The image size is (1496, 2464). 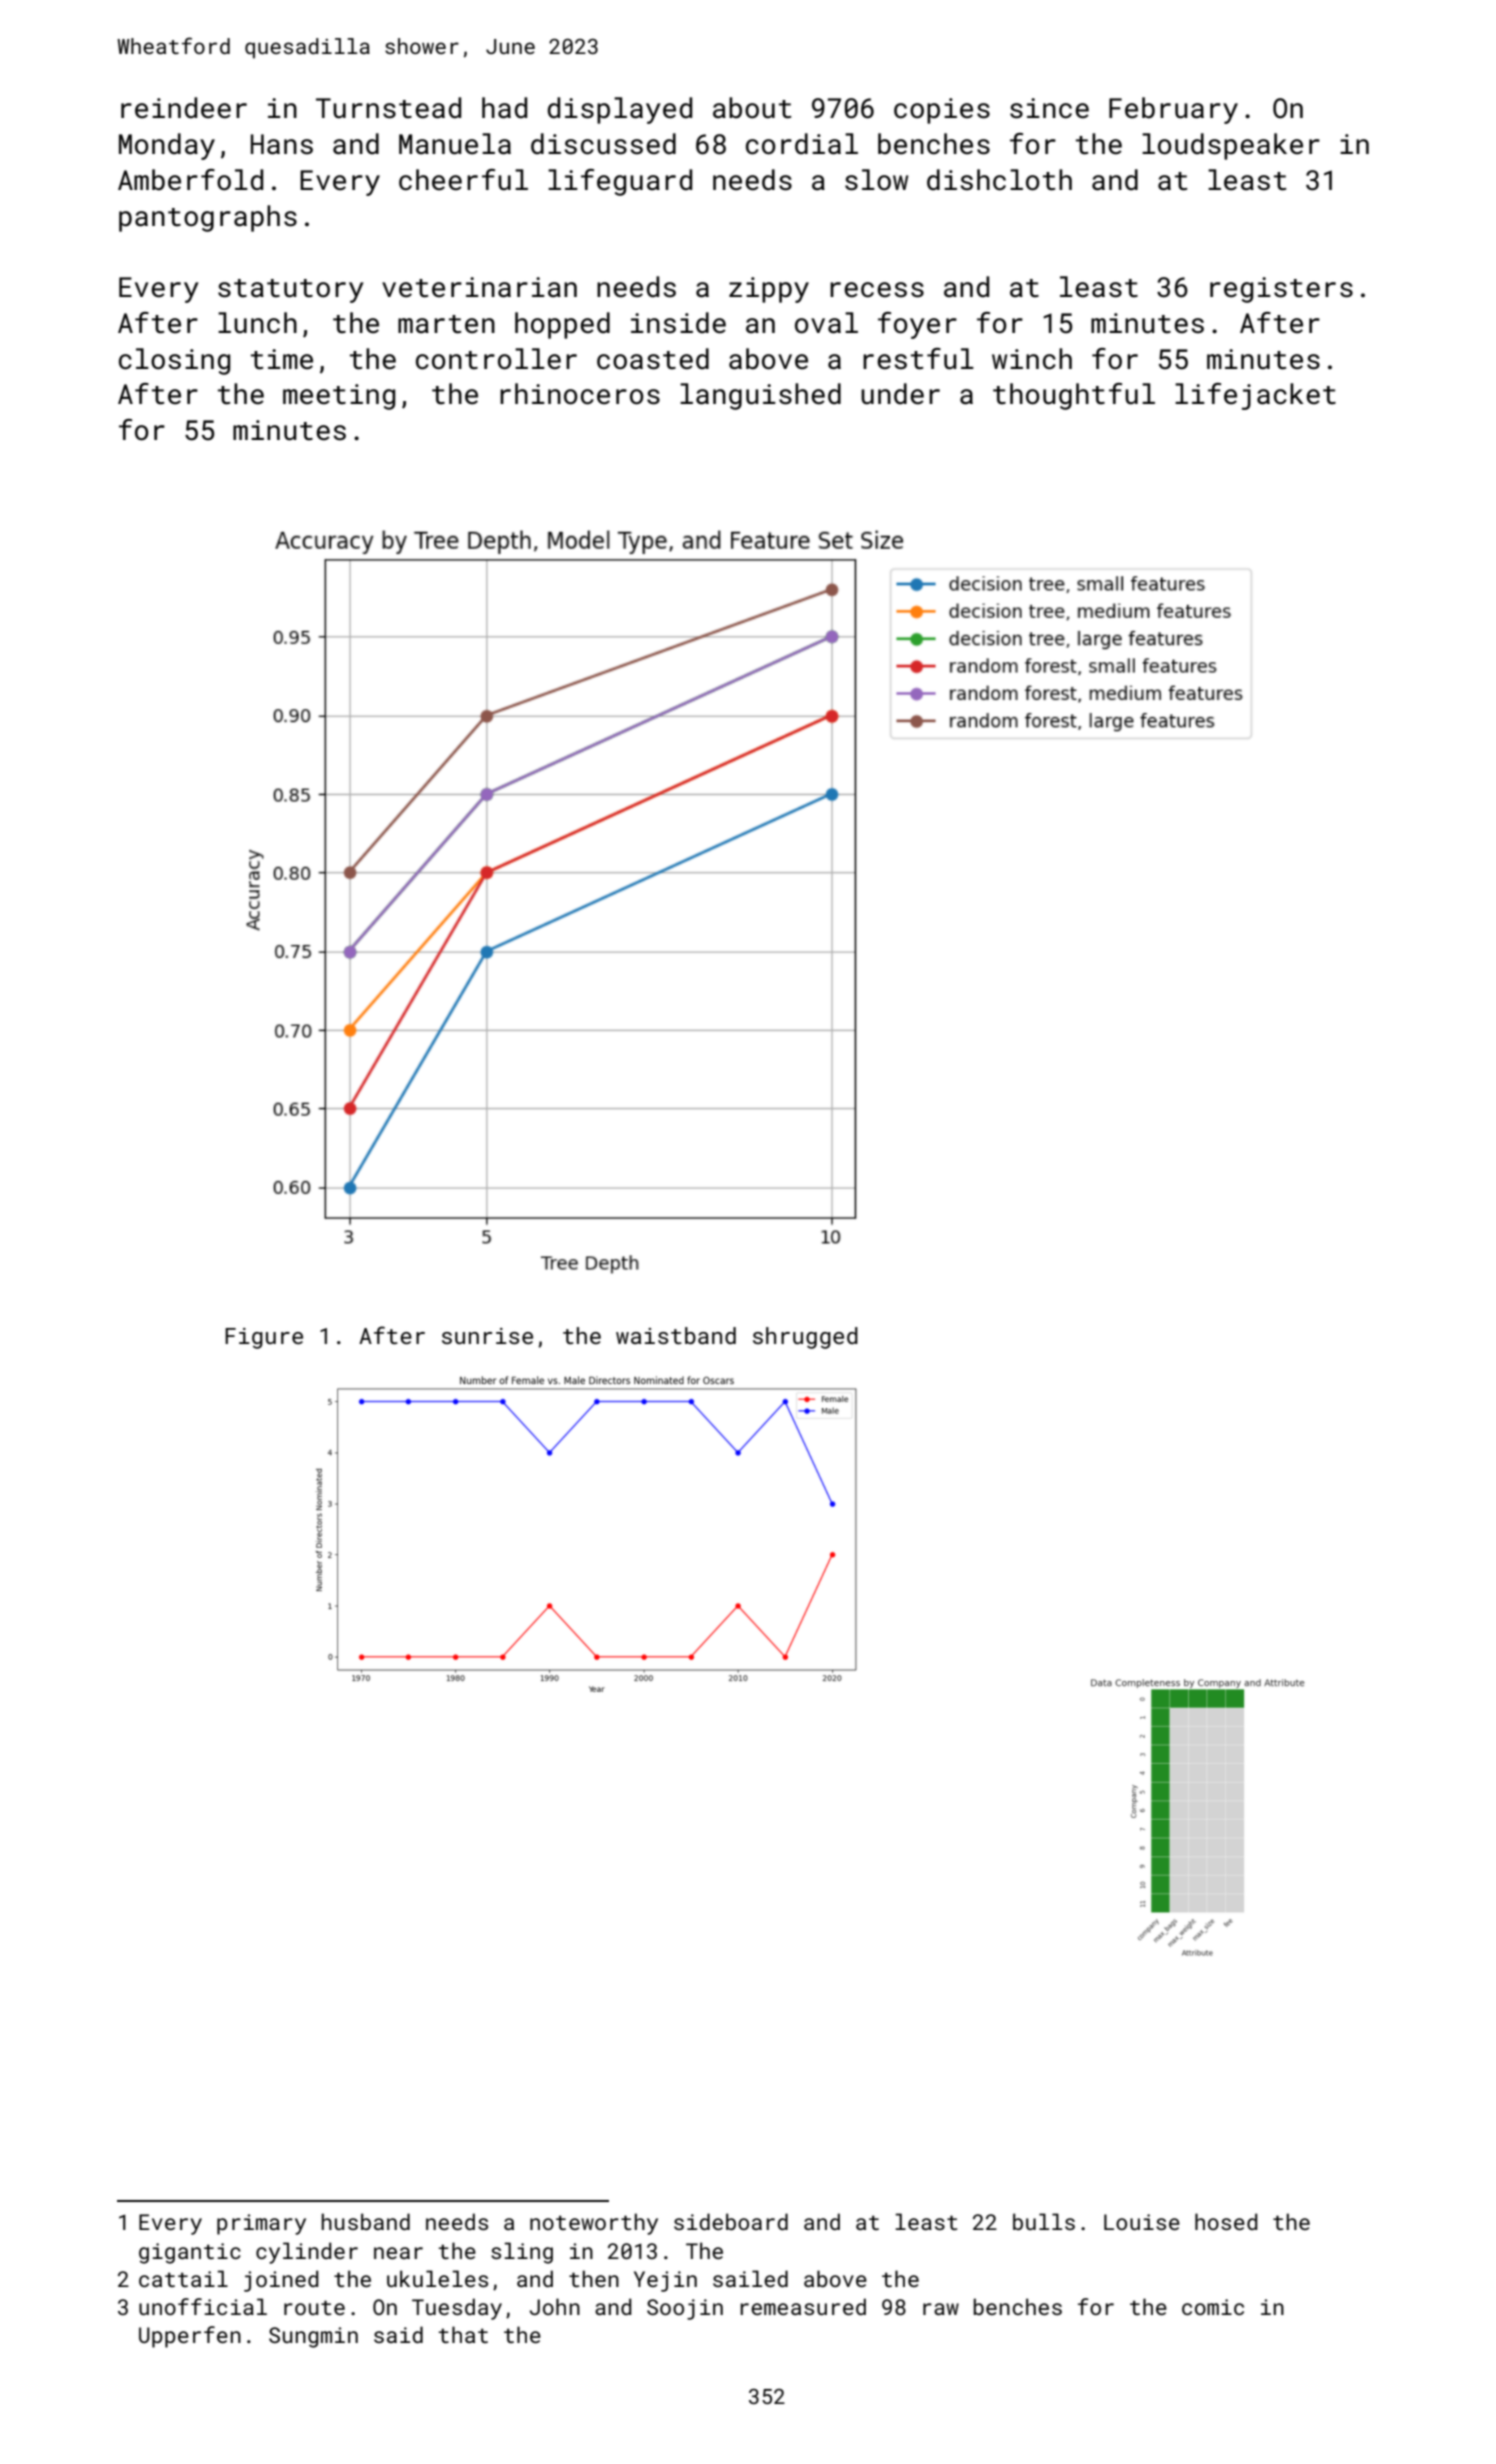 What do you see at coordinates (339, 397) in the screenshot?
I see `meeting` at bounding box center [339, 397].
